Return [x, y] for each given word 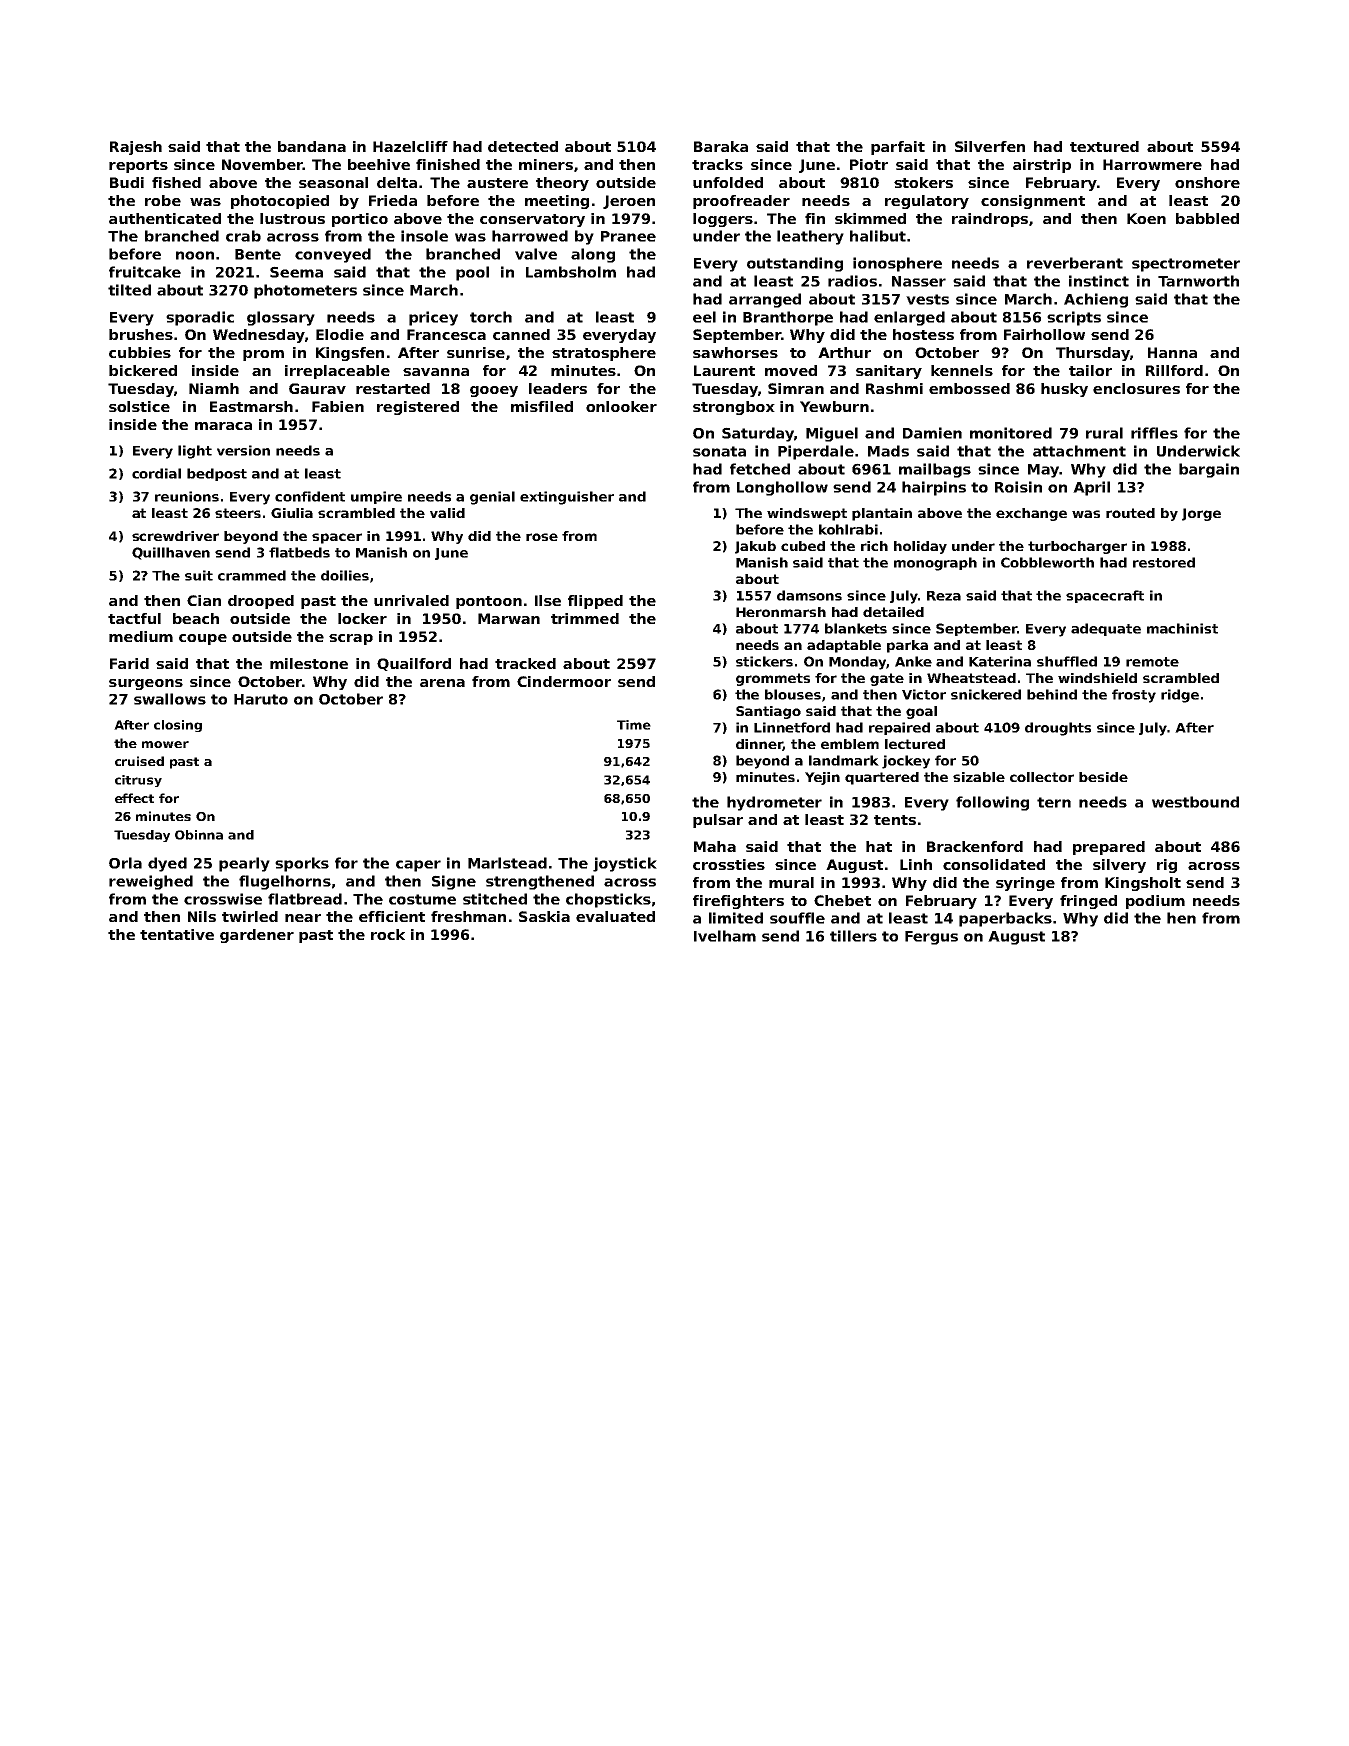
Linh [916, 864]
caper [418, 866]
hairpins [934, 488]
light [195, 452]
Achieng [1096, 300]
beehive [379, 164]
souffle [797, 918]
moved [791, 370]
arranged [765, 300]
